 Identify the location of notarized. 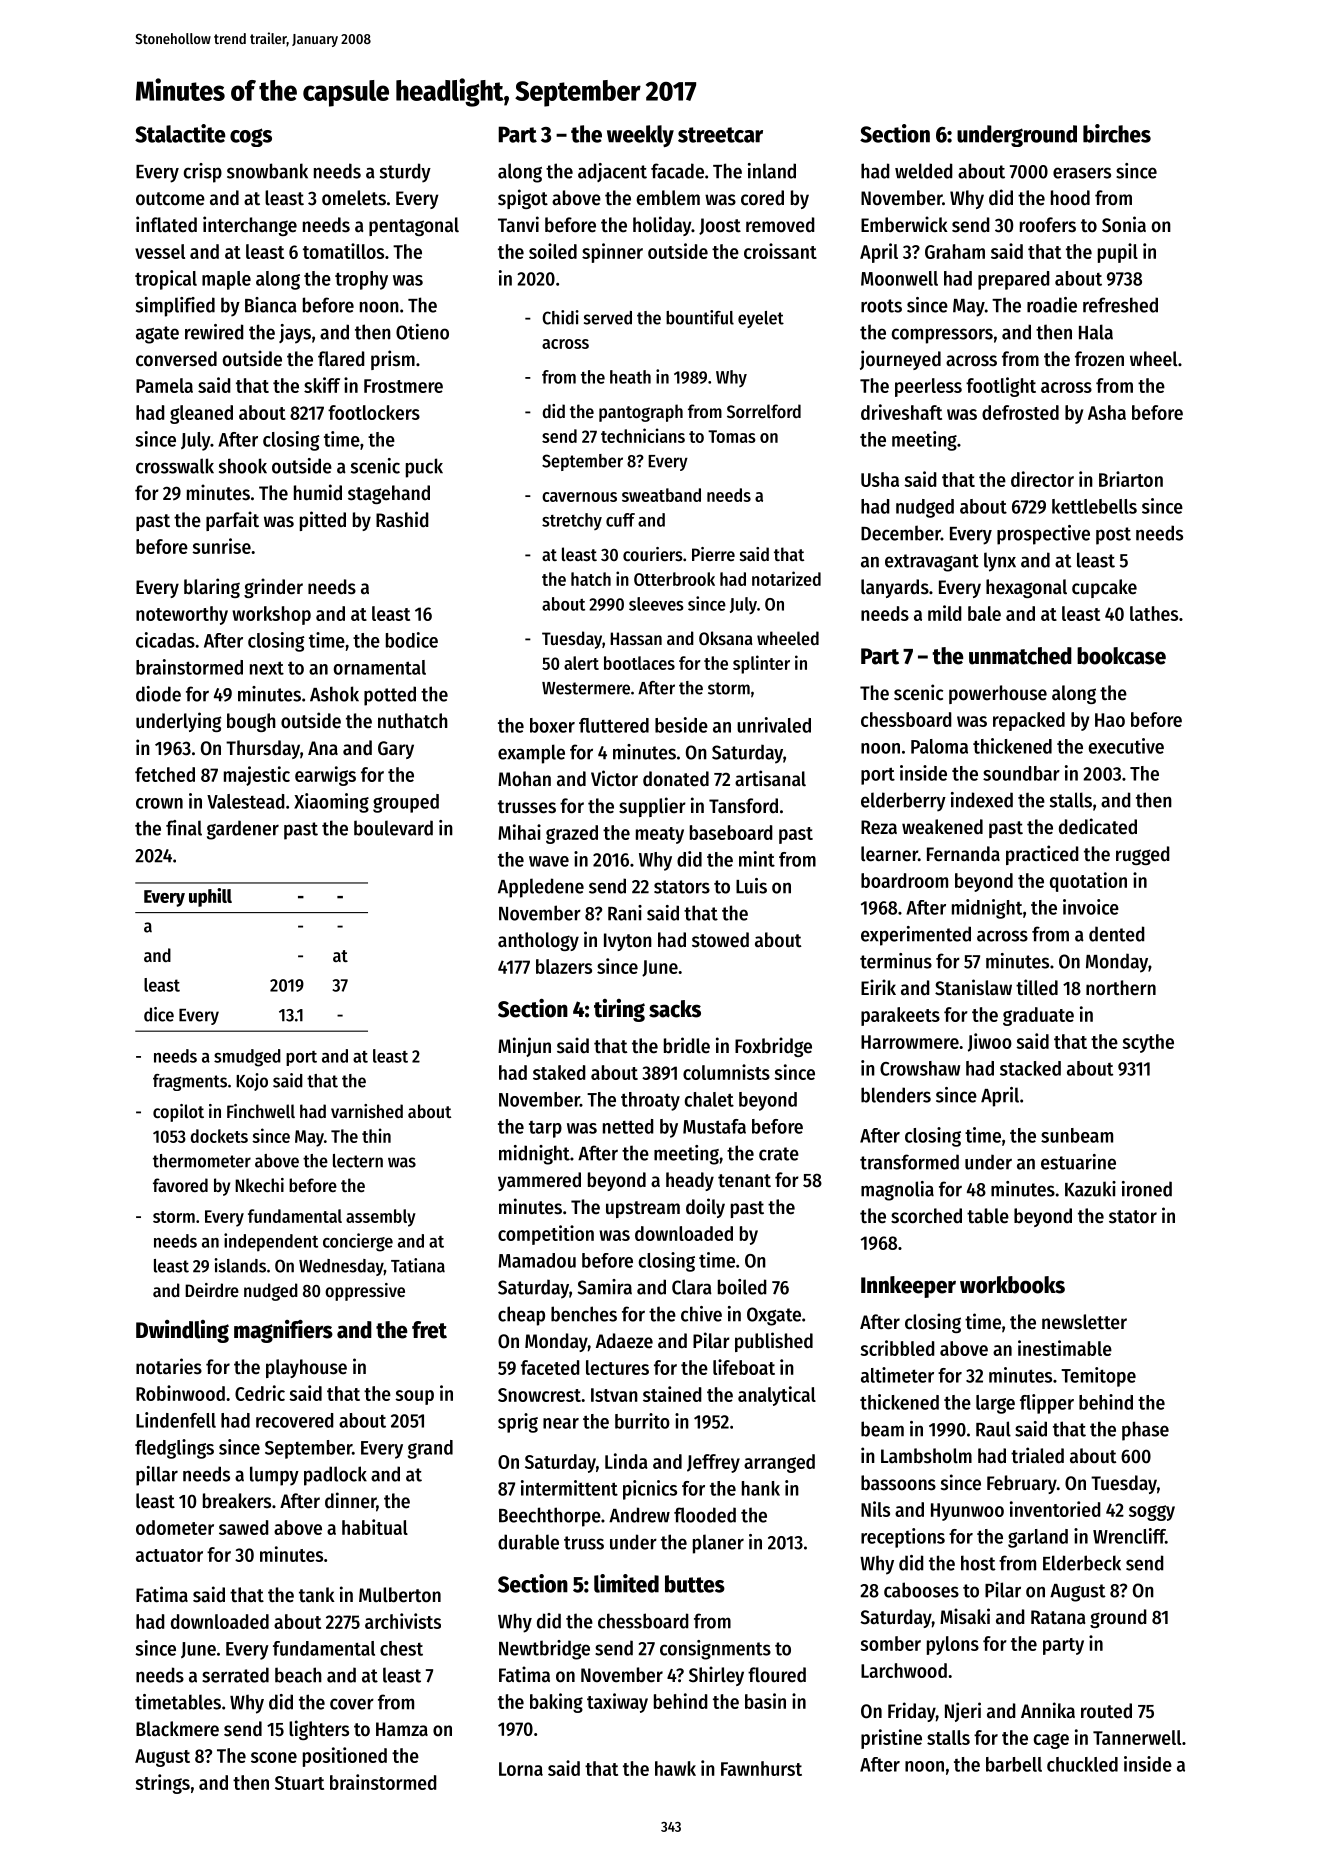
(786, 578).
